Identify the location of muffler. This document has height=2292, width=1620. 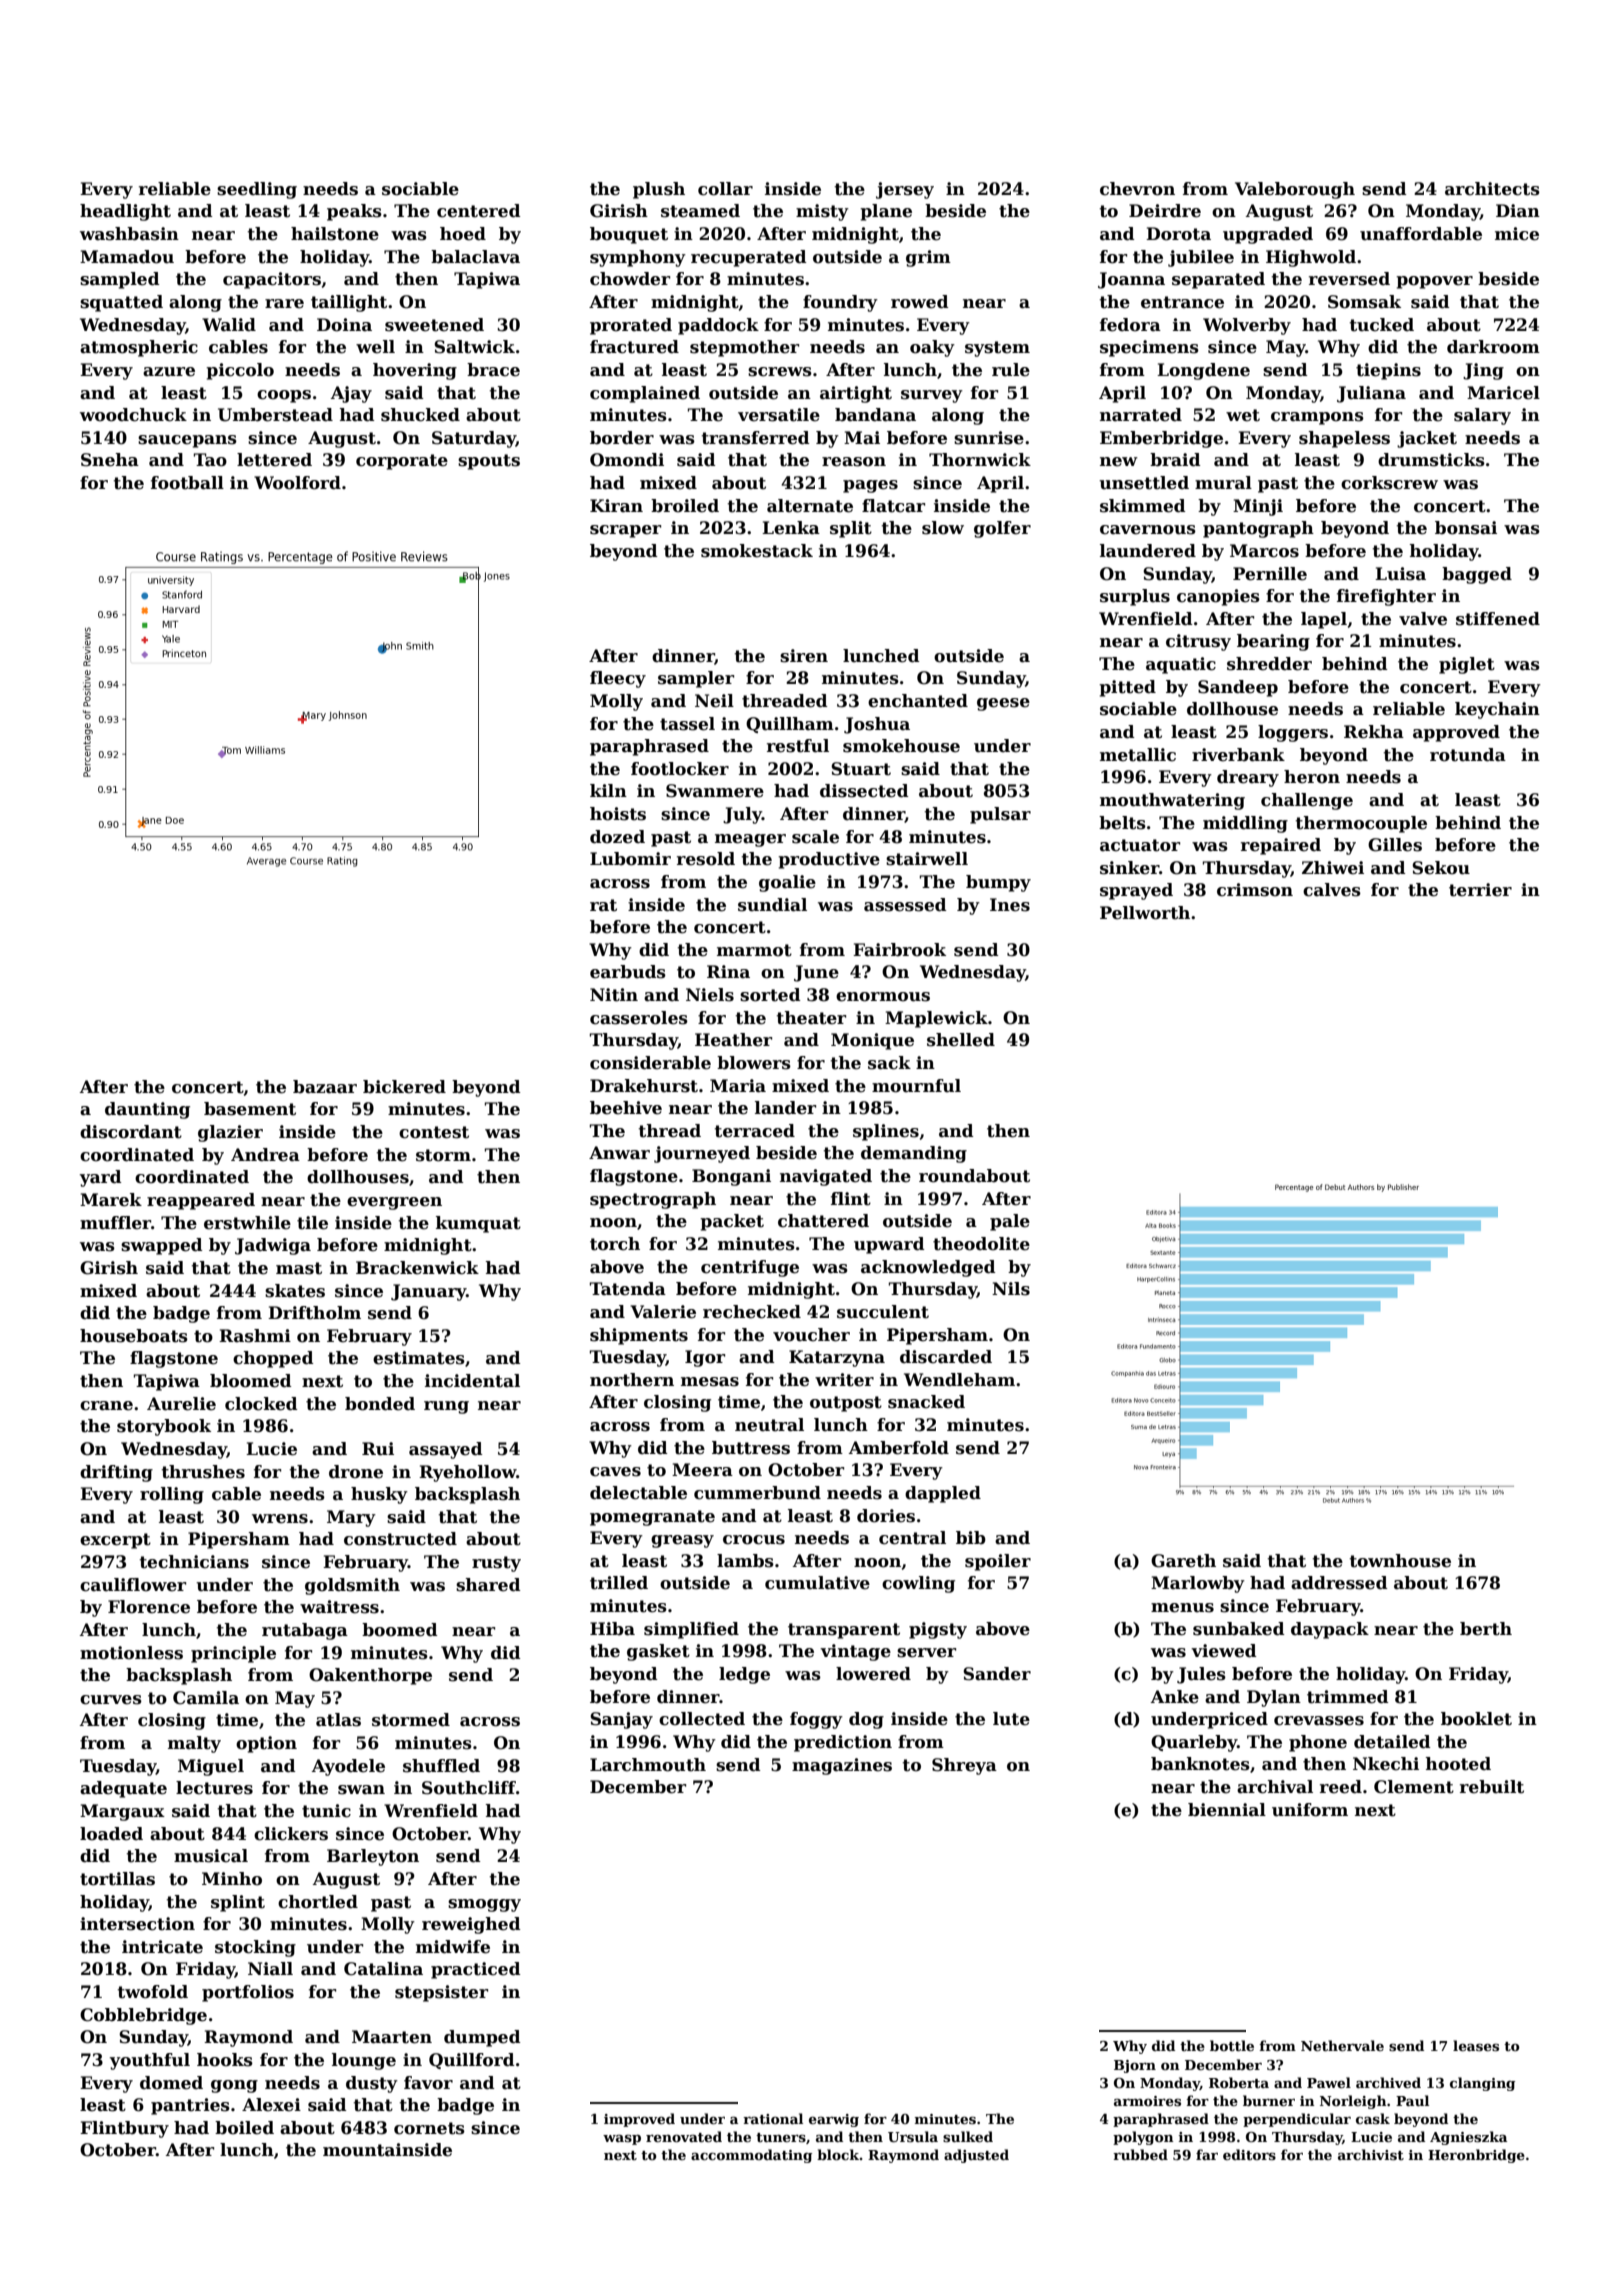
(115, 1223).
